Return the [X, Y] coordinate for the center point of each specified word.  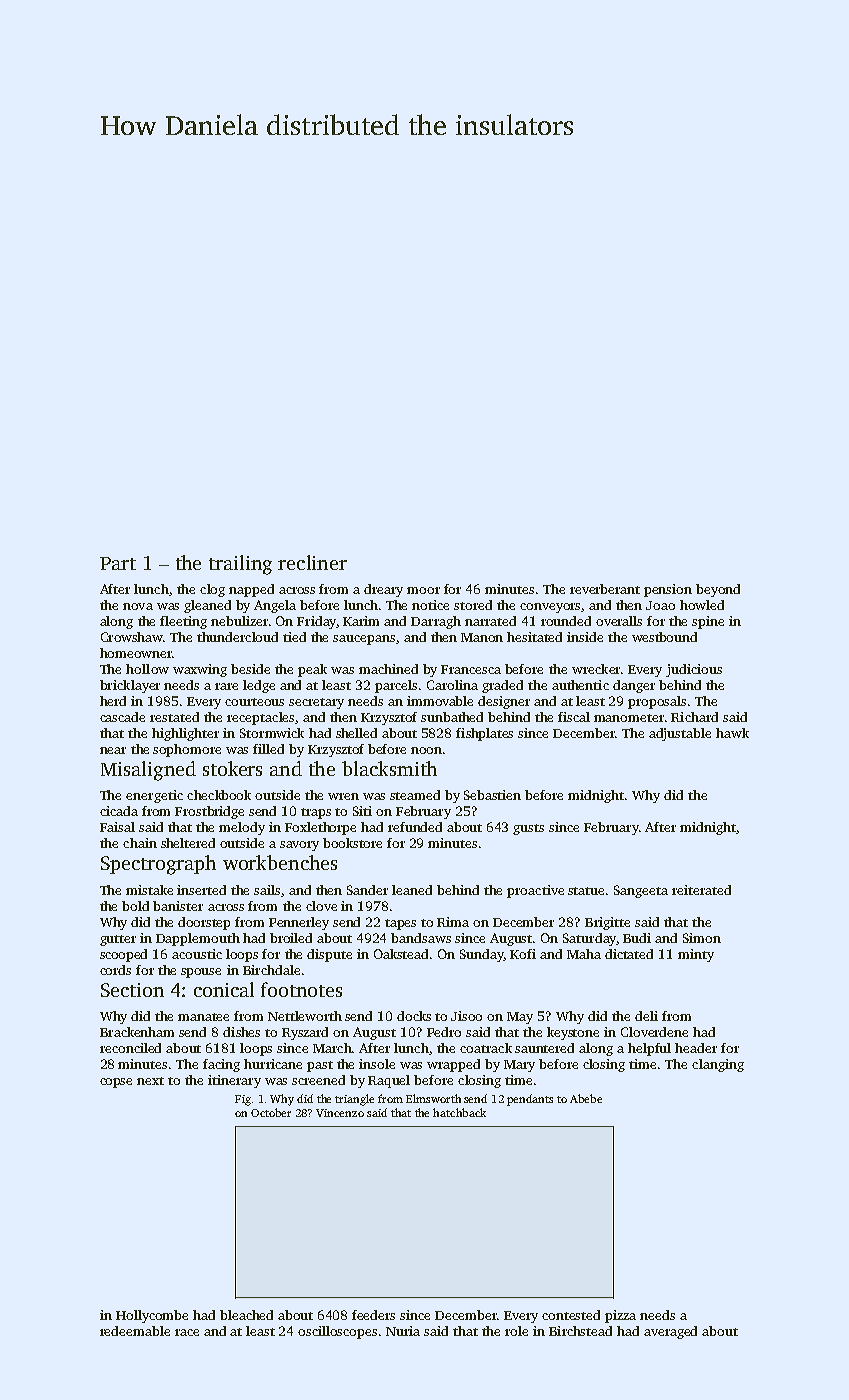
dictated [629, 954]
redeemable [135, 1331]
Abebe [586, 1098]
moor [423, 590]
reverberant [605, 589]
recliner [312, 562]
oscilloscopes [337, 1332]
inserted [201, 890]
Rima [453, 922]
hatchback [459, 1112]
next [150, 1081]
